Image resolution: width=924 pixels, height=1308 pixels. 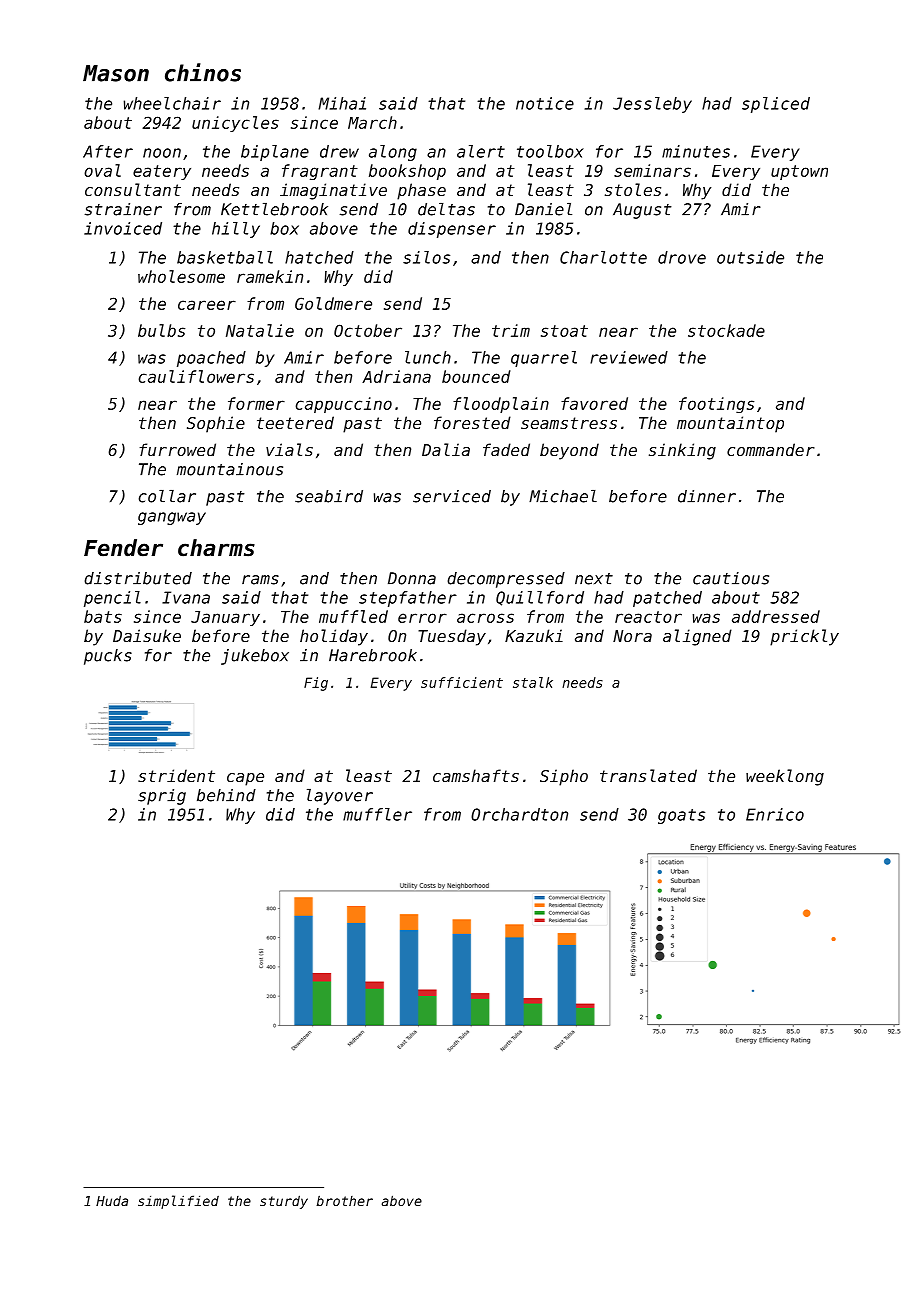 What do you see at coordinates (162, 797) in the screenshot?
I see `sprig` at bounding box center [162, 797].
